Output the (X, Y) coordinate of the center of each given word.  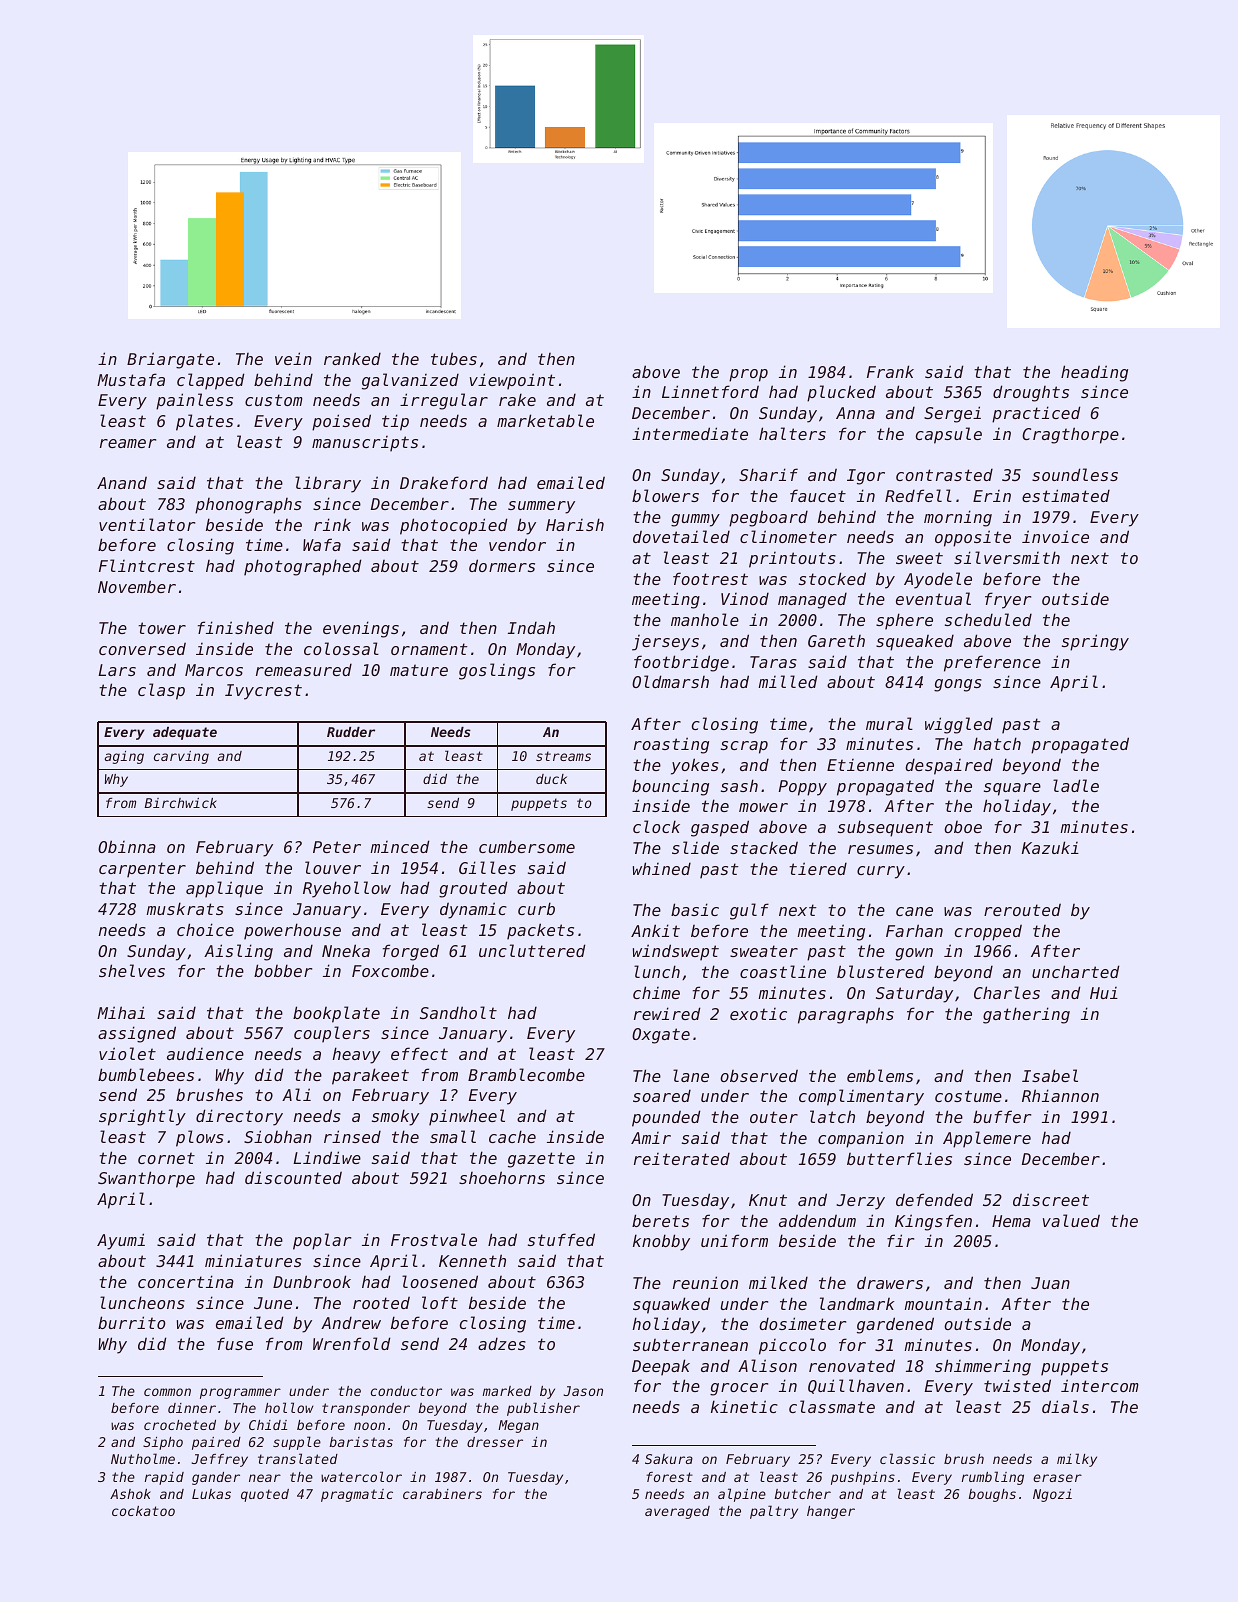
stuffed (561, 1239)
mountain (943, 1303)
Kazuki (1050, 847)
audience (205, 1054)
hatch (997, 743)
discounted (293, 1177)
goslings (497, 671)
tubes (454, 358)
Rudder (351, 732)
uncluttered (532, 950)
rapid (164, 1478)
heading (1094, 373)
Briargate (170, 360)
